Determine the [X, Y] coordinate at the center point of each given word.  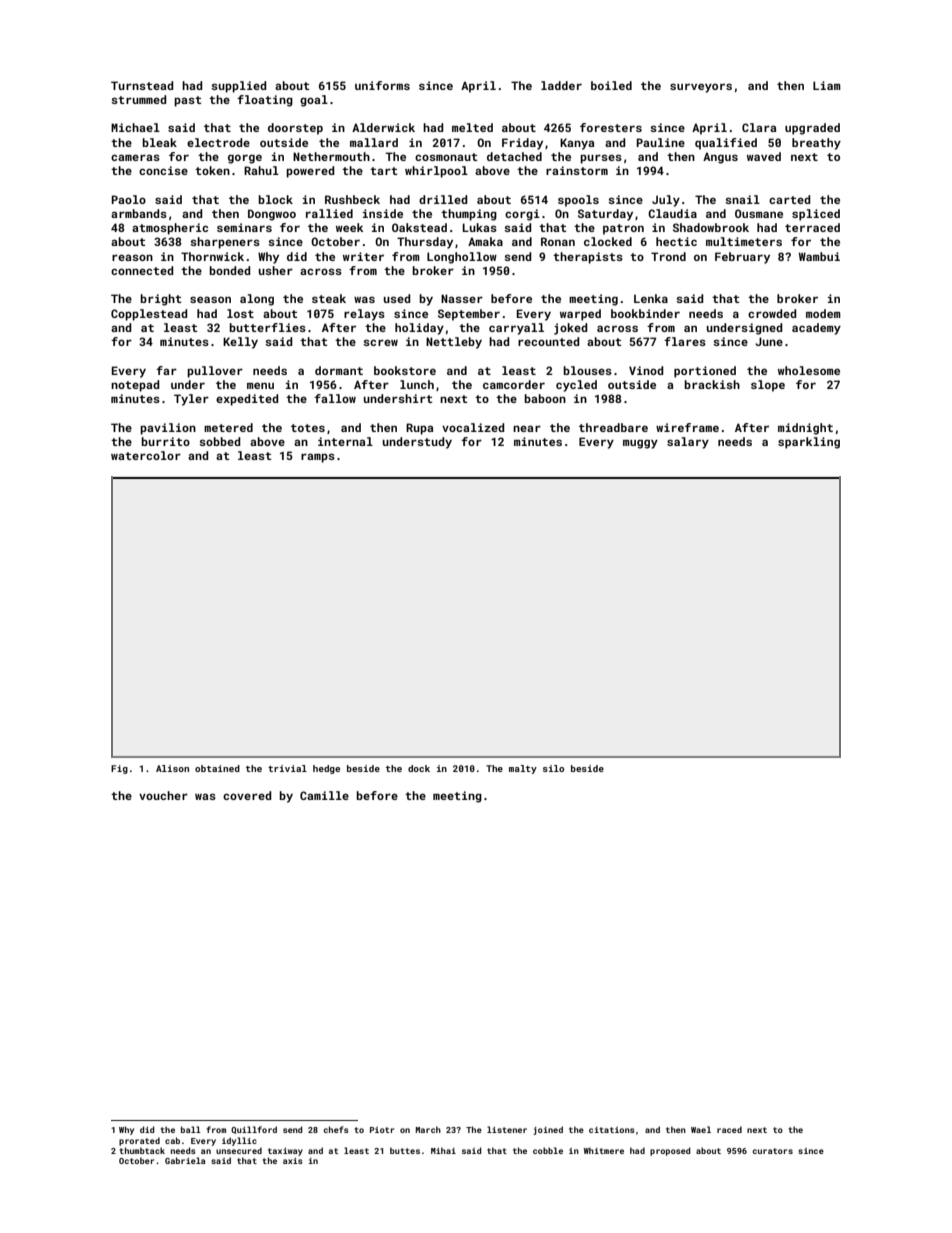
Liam [827, 85]
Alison [172, 768]
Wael [701, 1129]
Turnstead [142, 85]
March [428, 1129]
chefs [336, 1129]
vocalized [473, 427]
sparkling [809, 443]
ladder [561, 85]
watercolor [146, 455]
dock [419, 768]
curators [772, 1151]
